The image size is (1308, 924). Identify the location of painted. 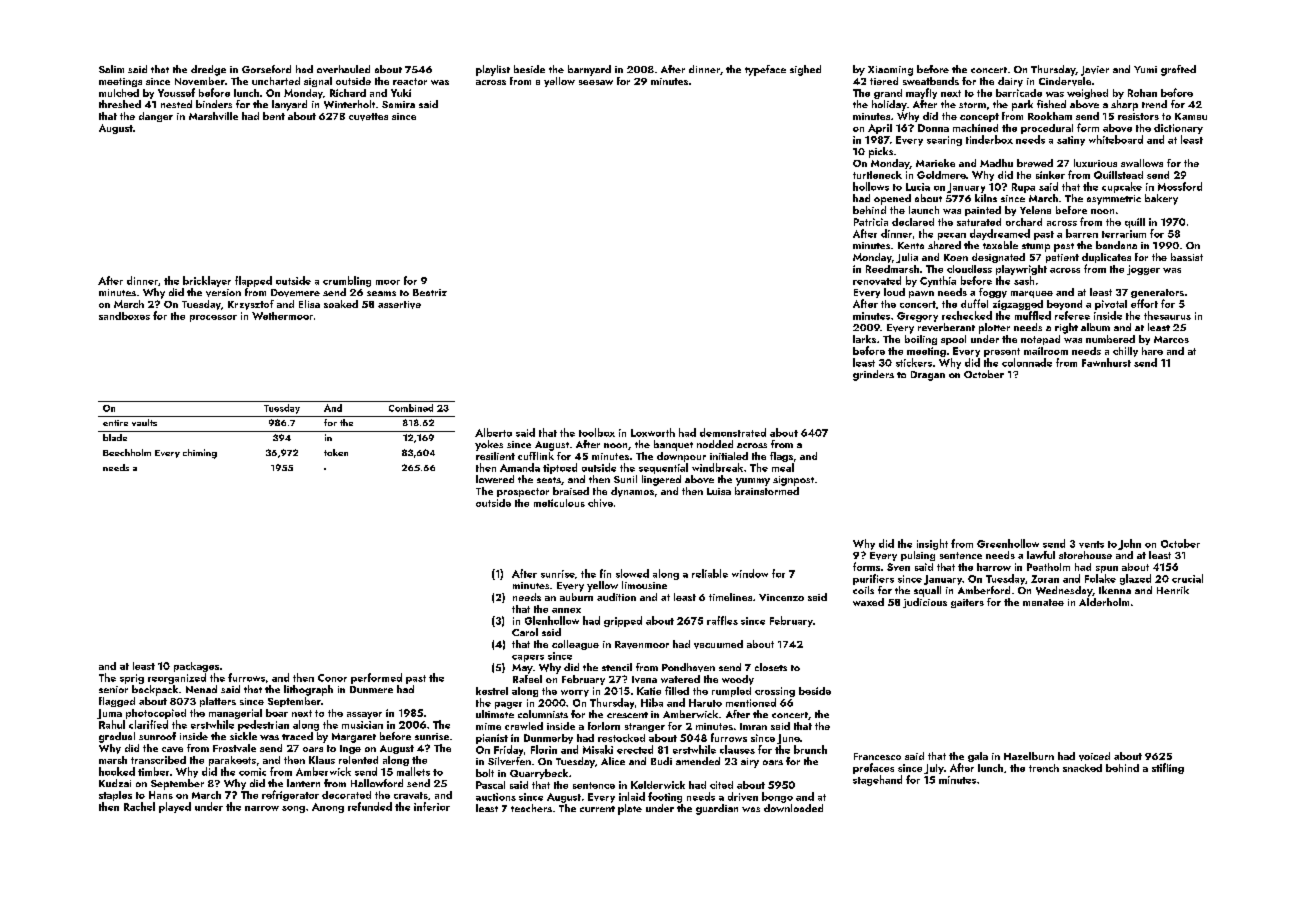
(983, 211).
